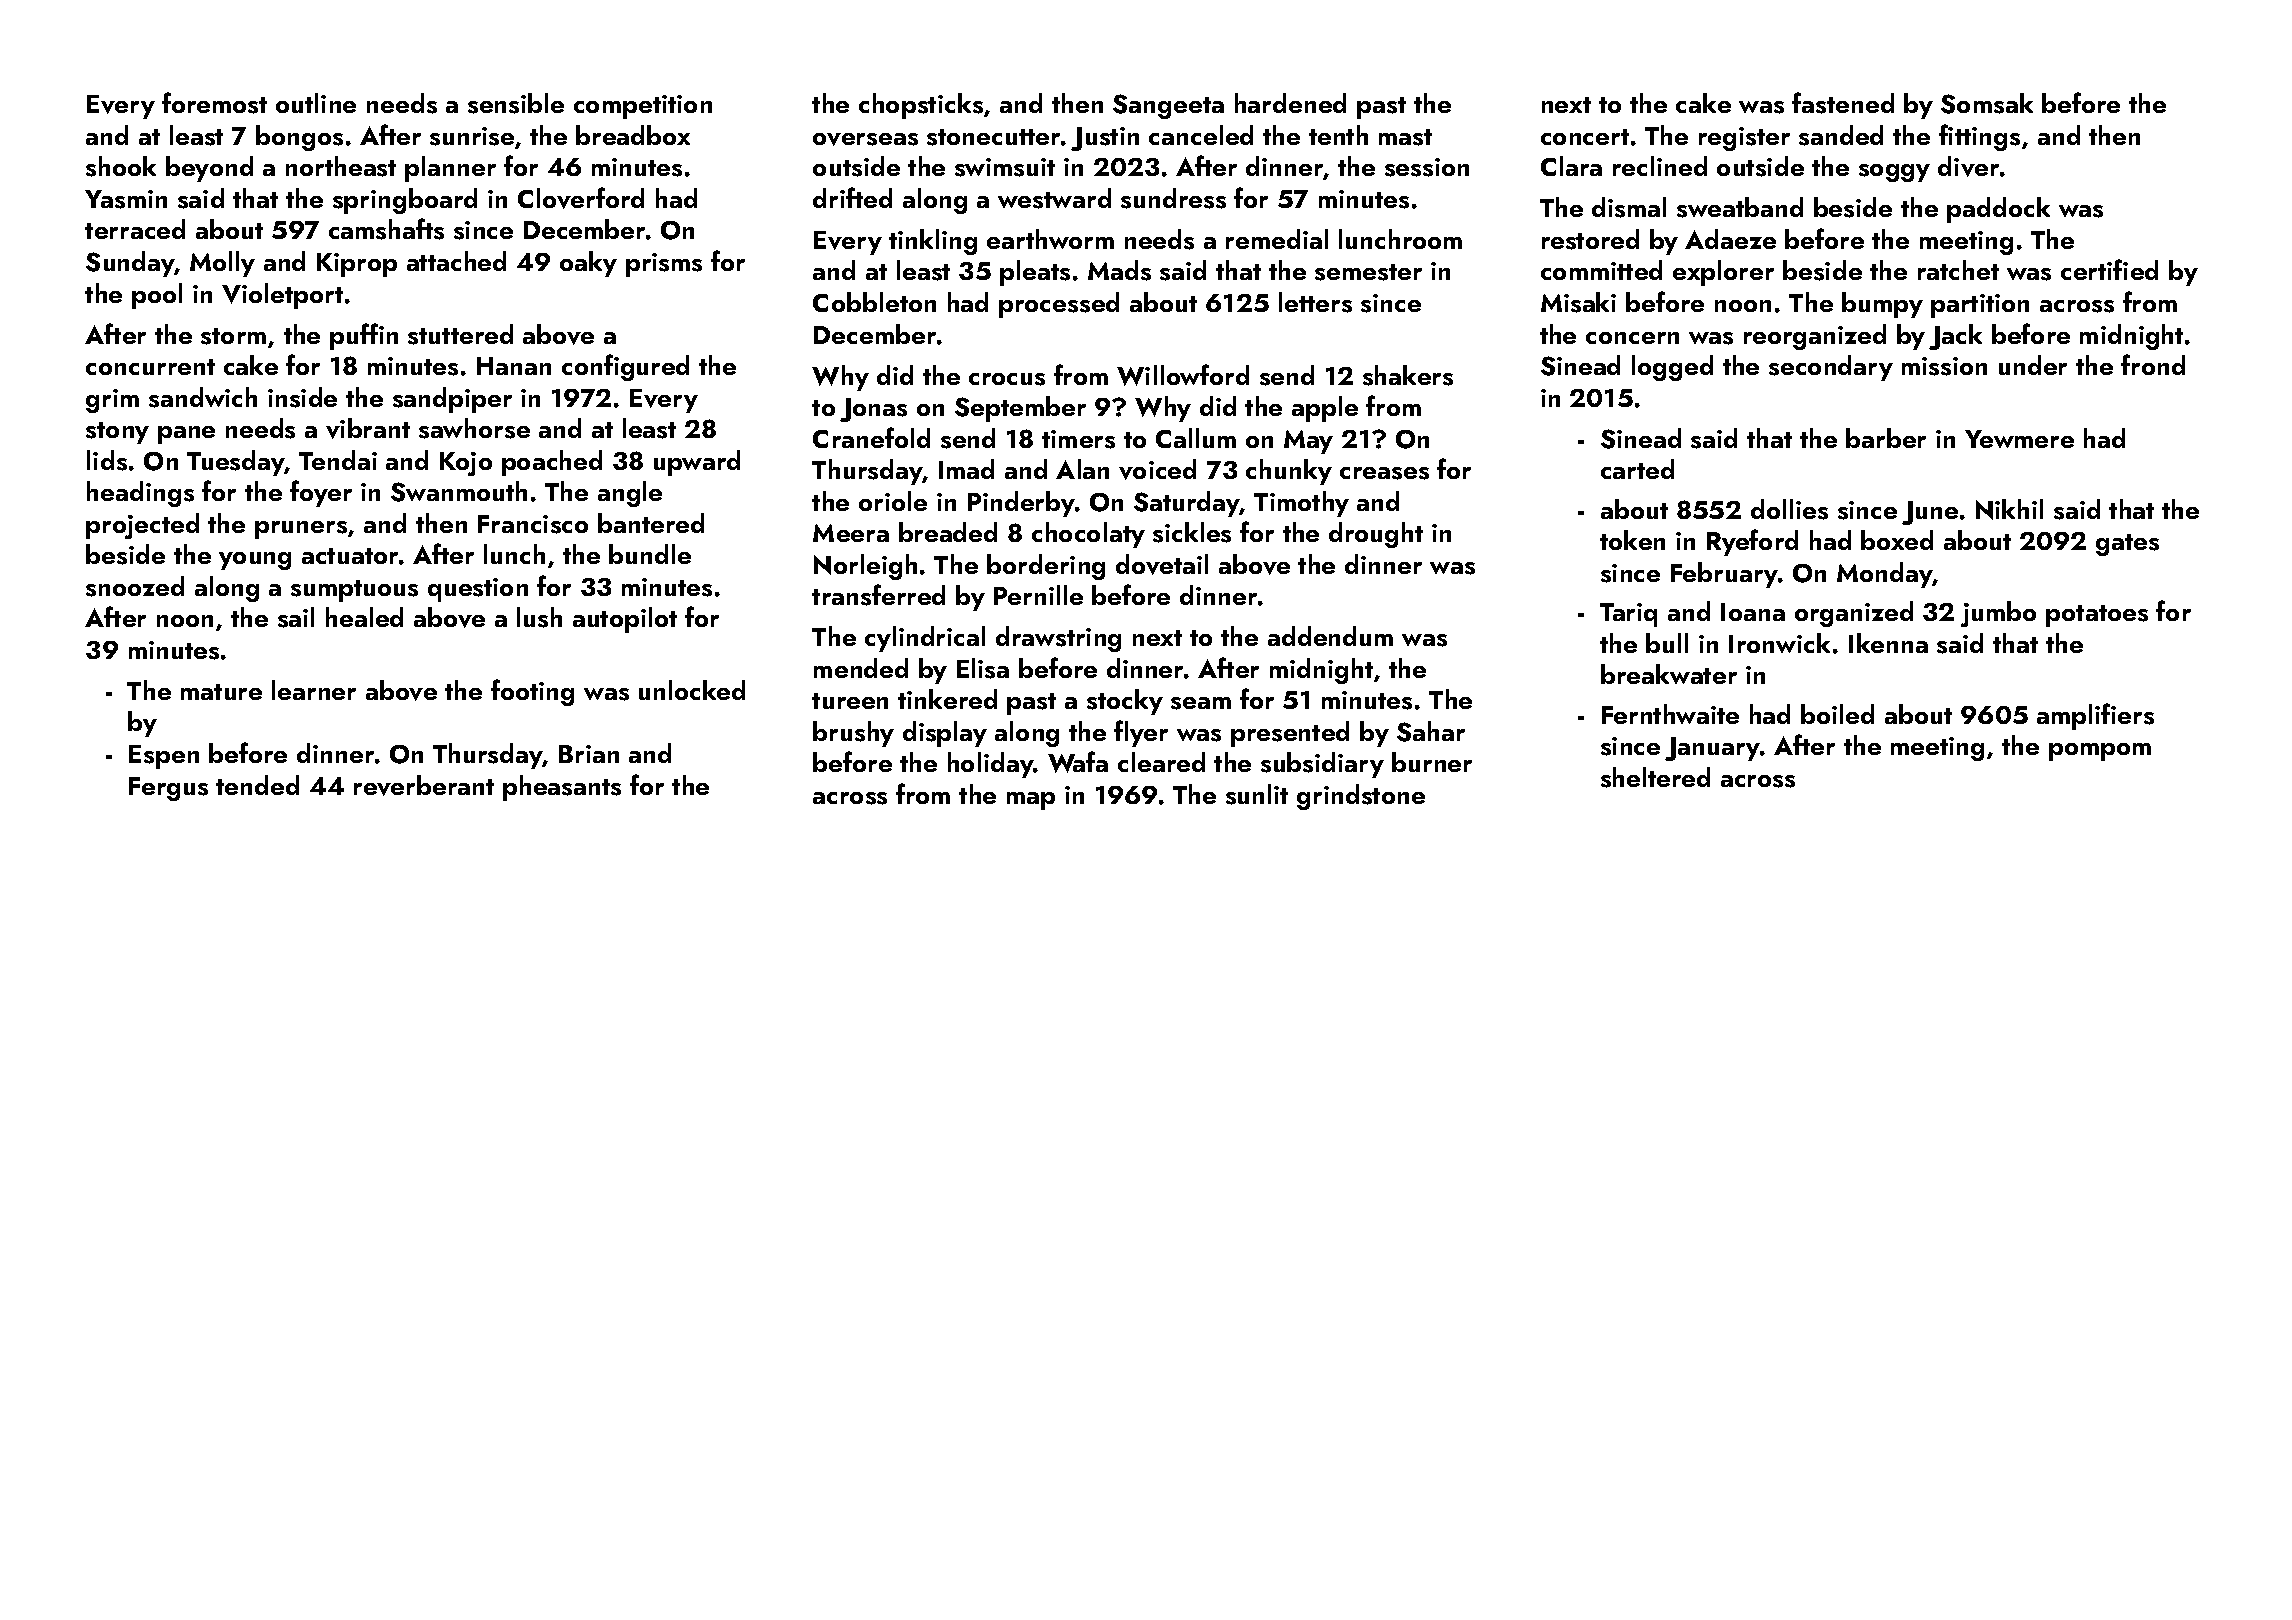  I want to click on Somsak, so click(1987, 103).
